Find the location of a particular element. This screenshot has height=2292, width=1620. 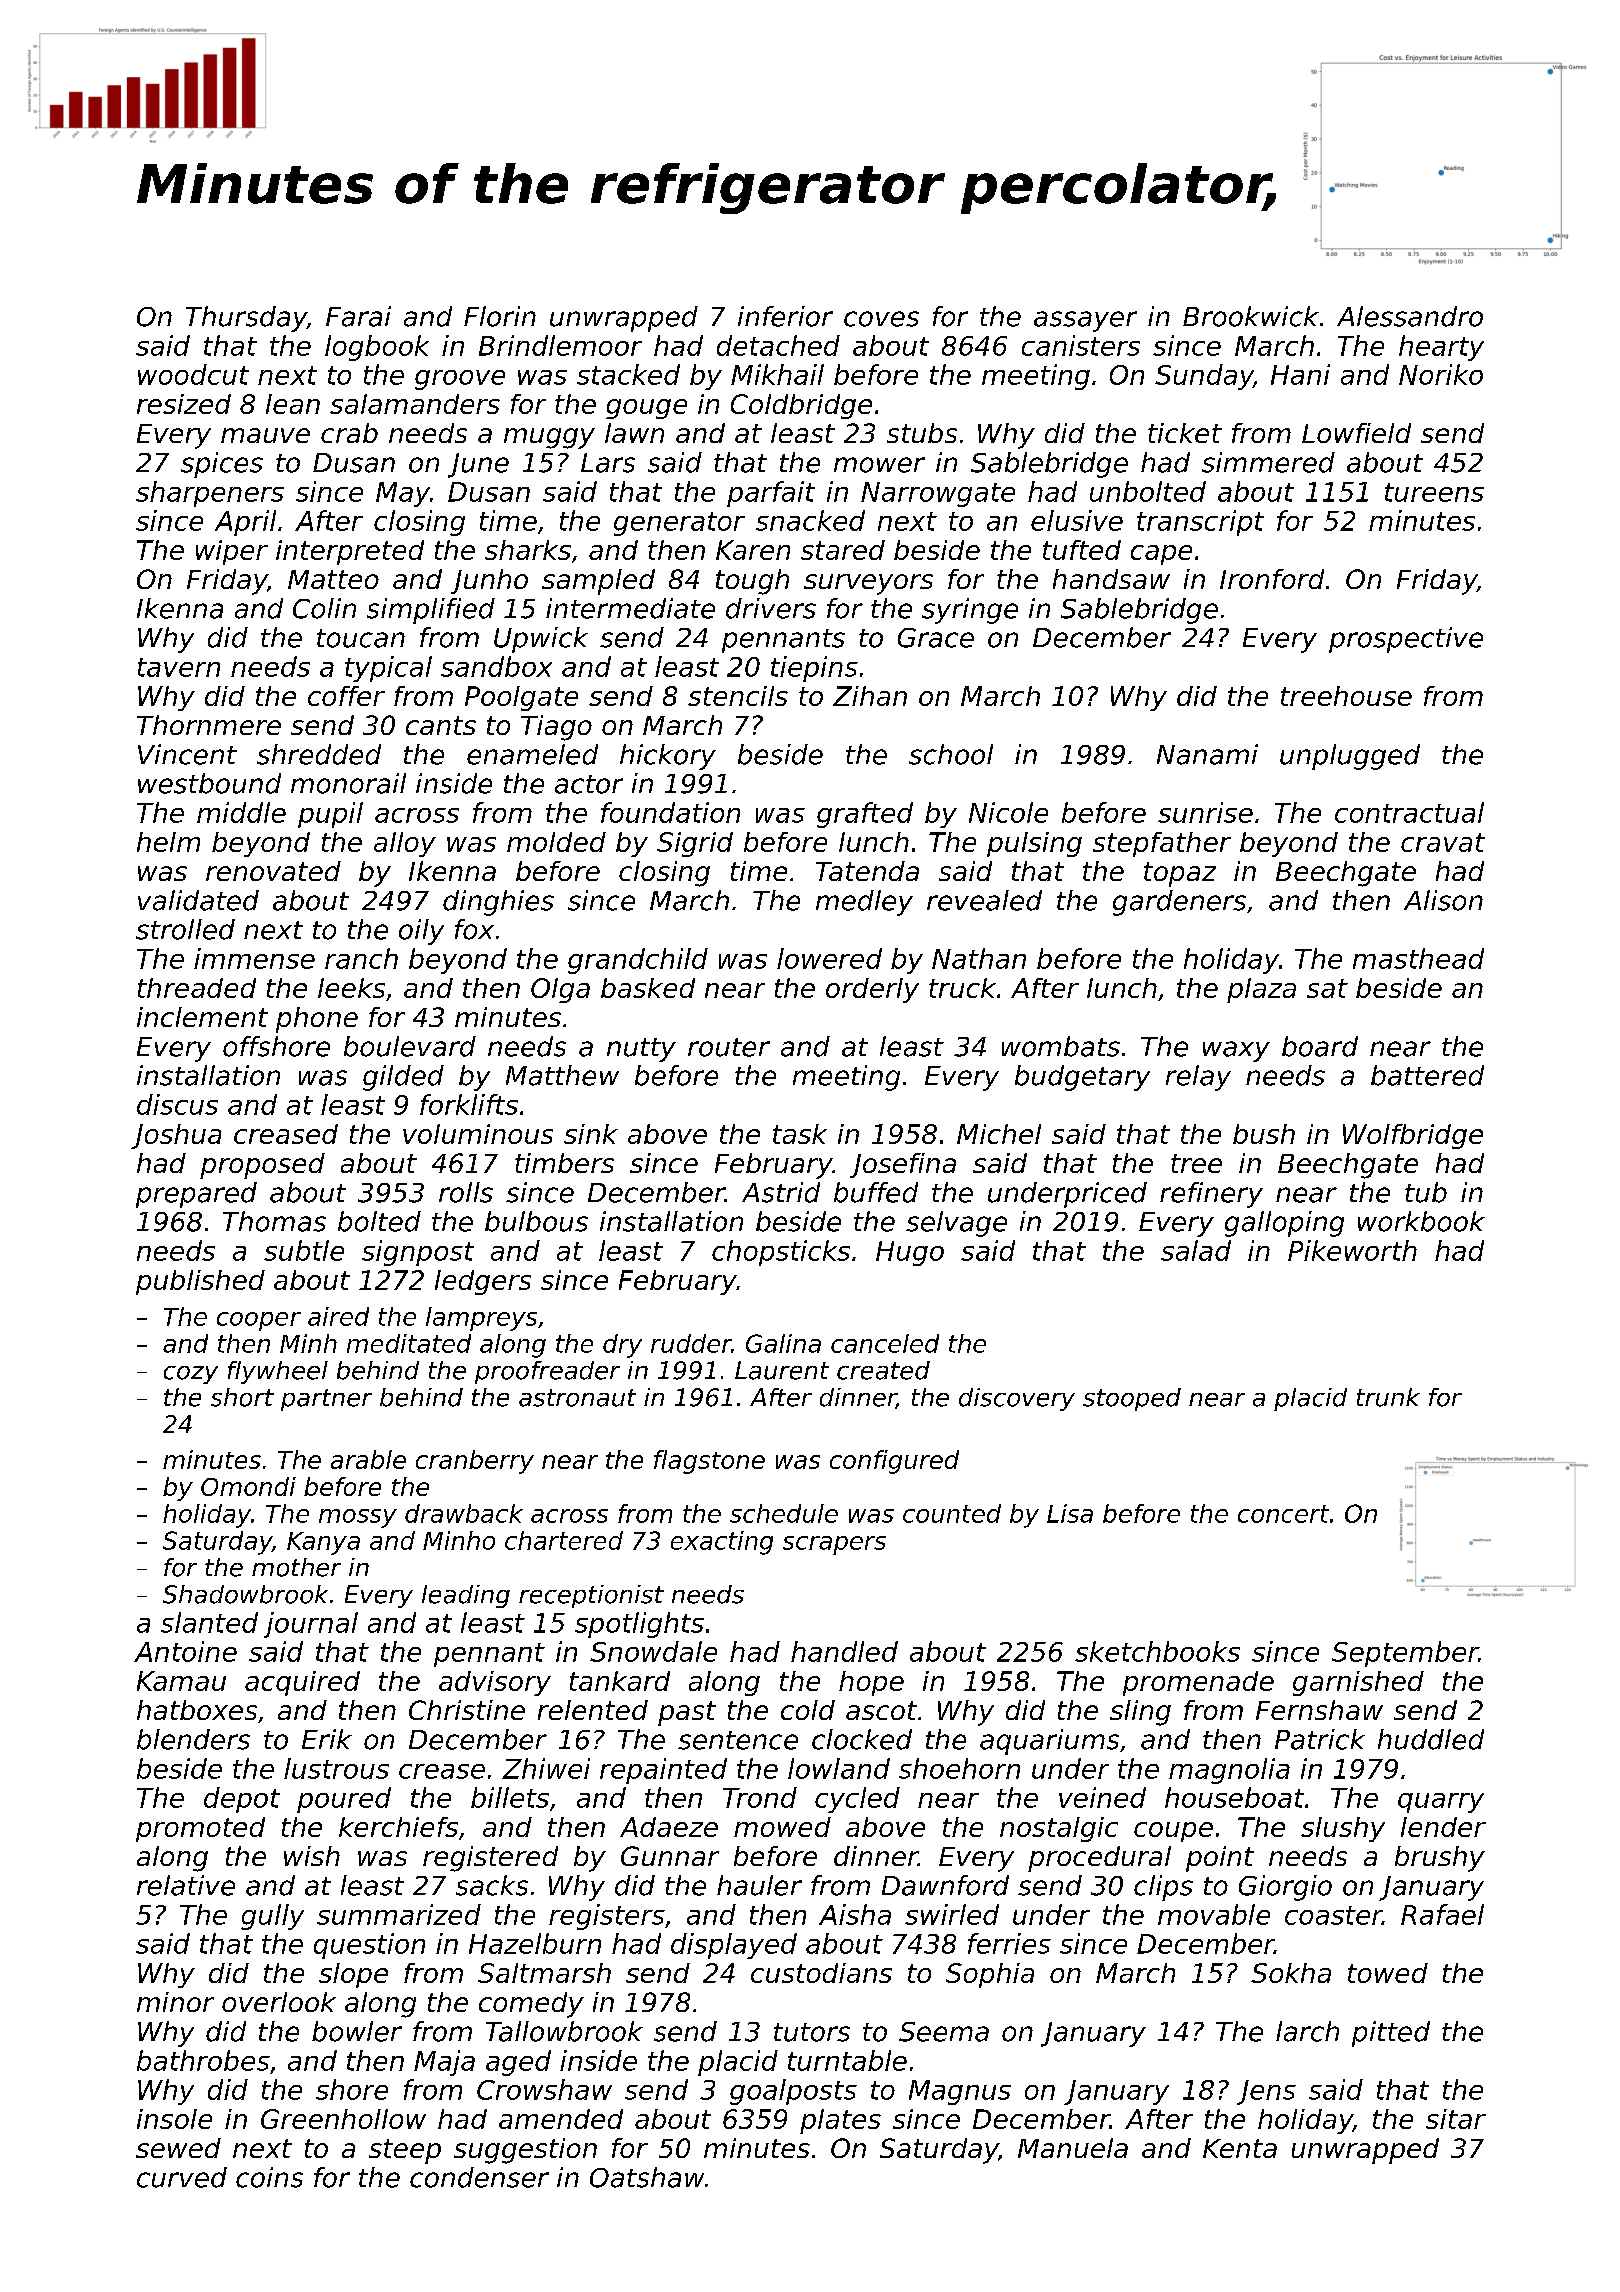

chopsticks is located at coordinates (781, 1253).
